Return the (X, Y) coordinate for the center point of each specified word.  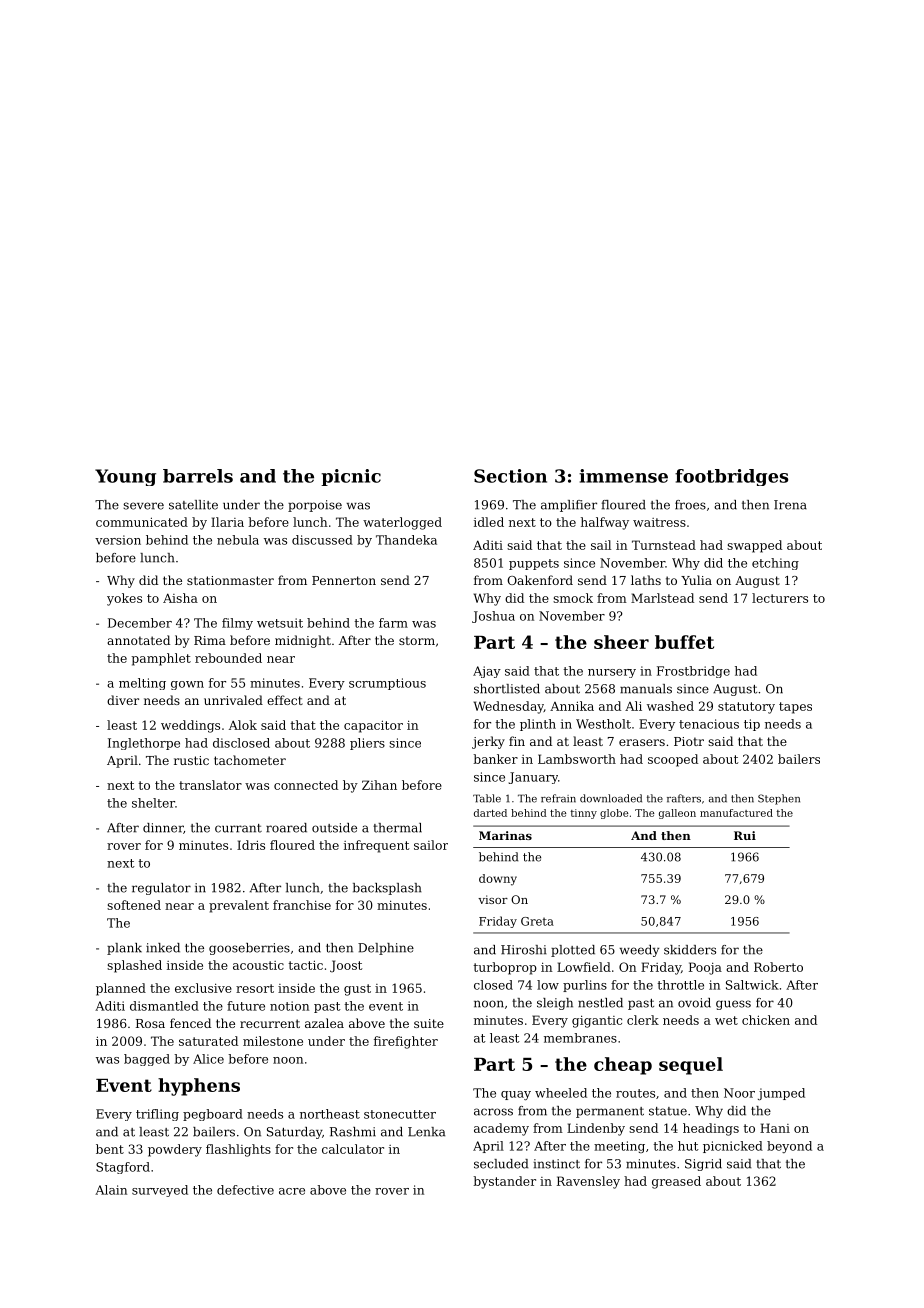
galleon (677, 814)
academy (501, 1129)
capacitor (373, 726)
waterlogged (402, 523)
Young (125, 477)
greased (676, 1182)
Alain (111, 1190)
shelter (153, 803)
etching (775, 564)
